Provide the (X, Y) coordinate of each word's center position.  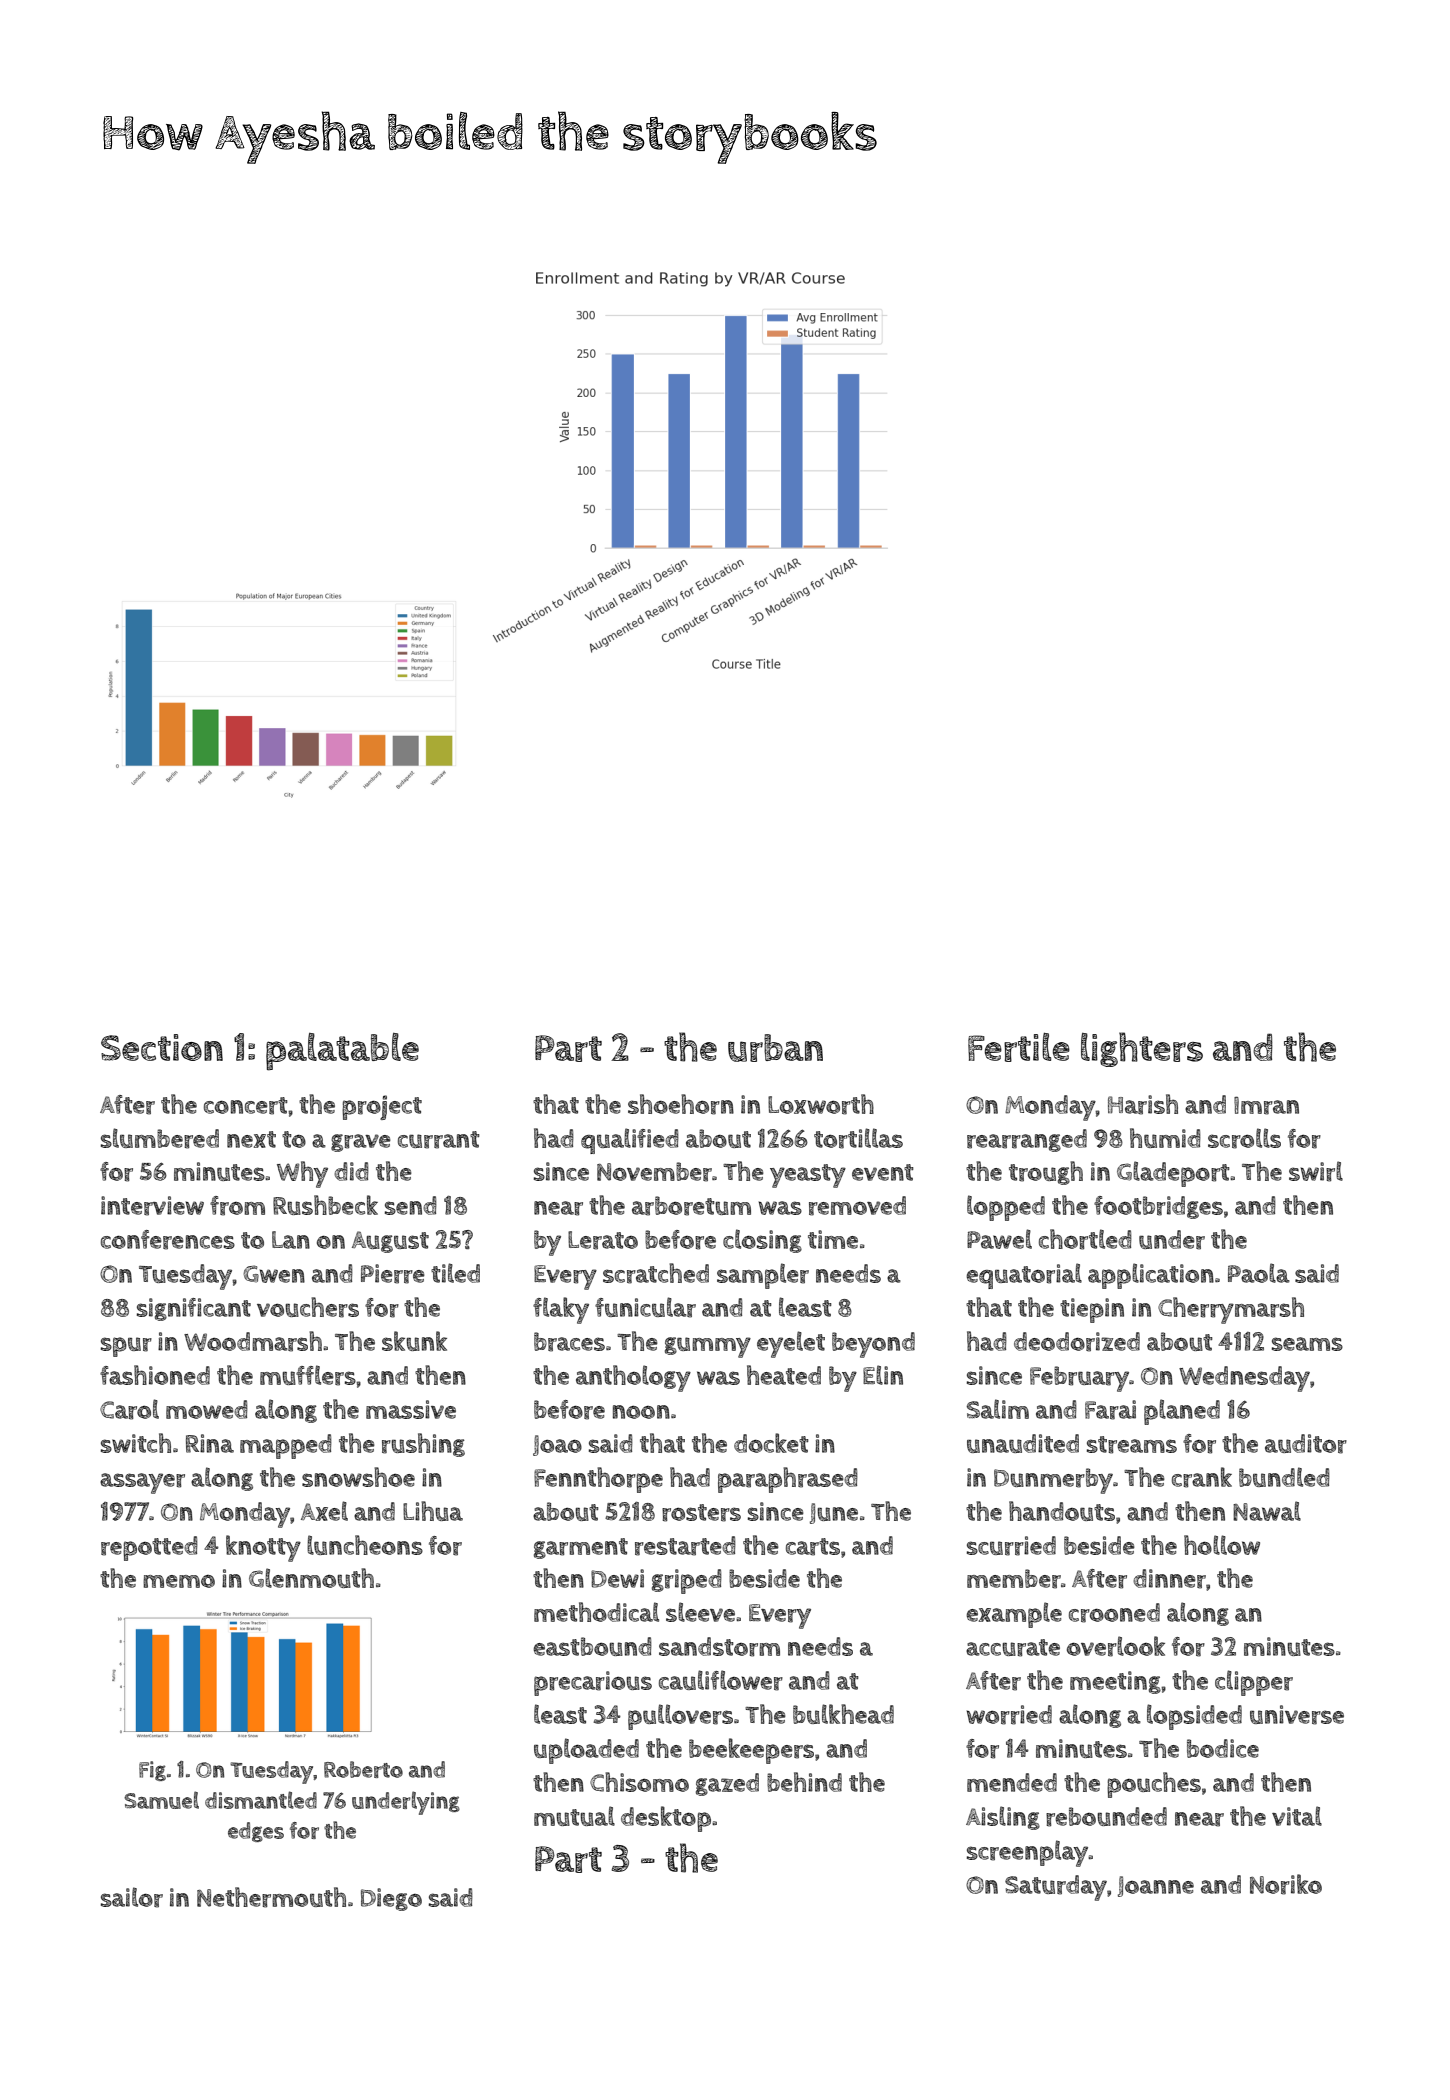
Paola (1259, 1273)
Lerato (603, 1240)
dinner (1169, 1579)
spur (126, 1347)
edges (256, 1832)
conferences (168, 1240)
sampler (763, 1276)
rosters (701, 1513)
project (382, 1107)
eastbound (592, 1646)
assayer (142, 1483)
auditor (1306, 1444)
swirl (1316, 1171)
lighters (1142, 1049)
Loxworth (821, 1104)
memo (179, 1581)
